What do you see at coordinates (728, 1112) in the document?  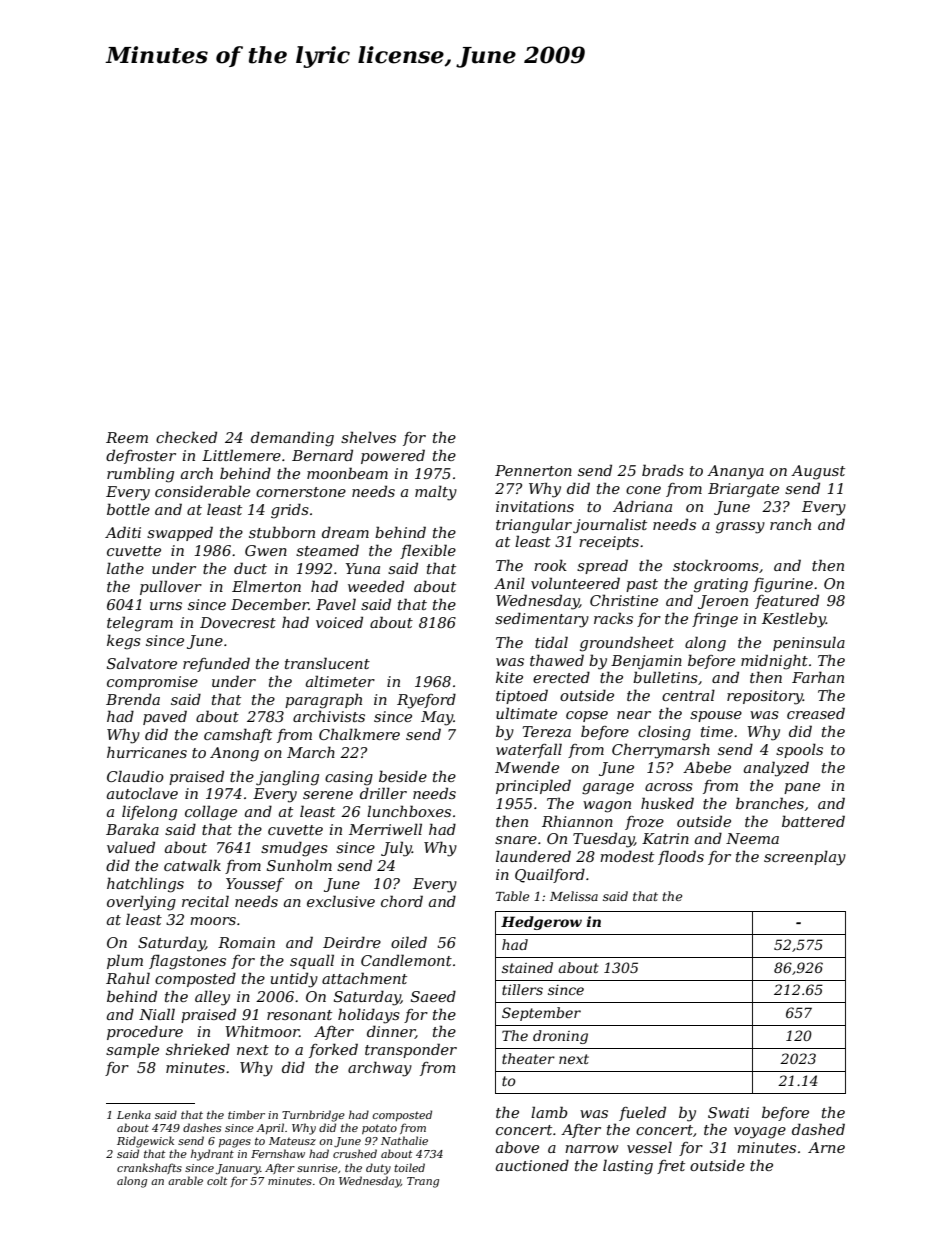 I see `Swati` at bounding box center [728, 1112].
